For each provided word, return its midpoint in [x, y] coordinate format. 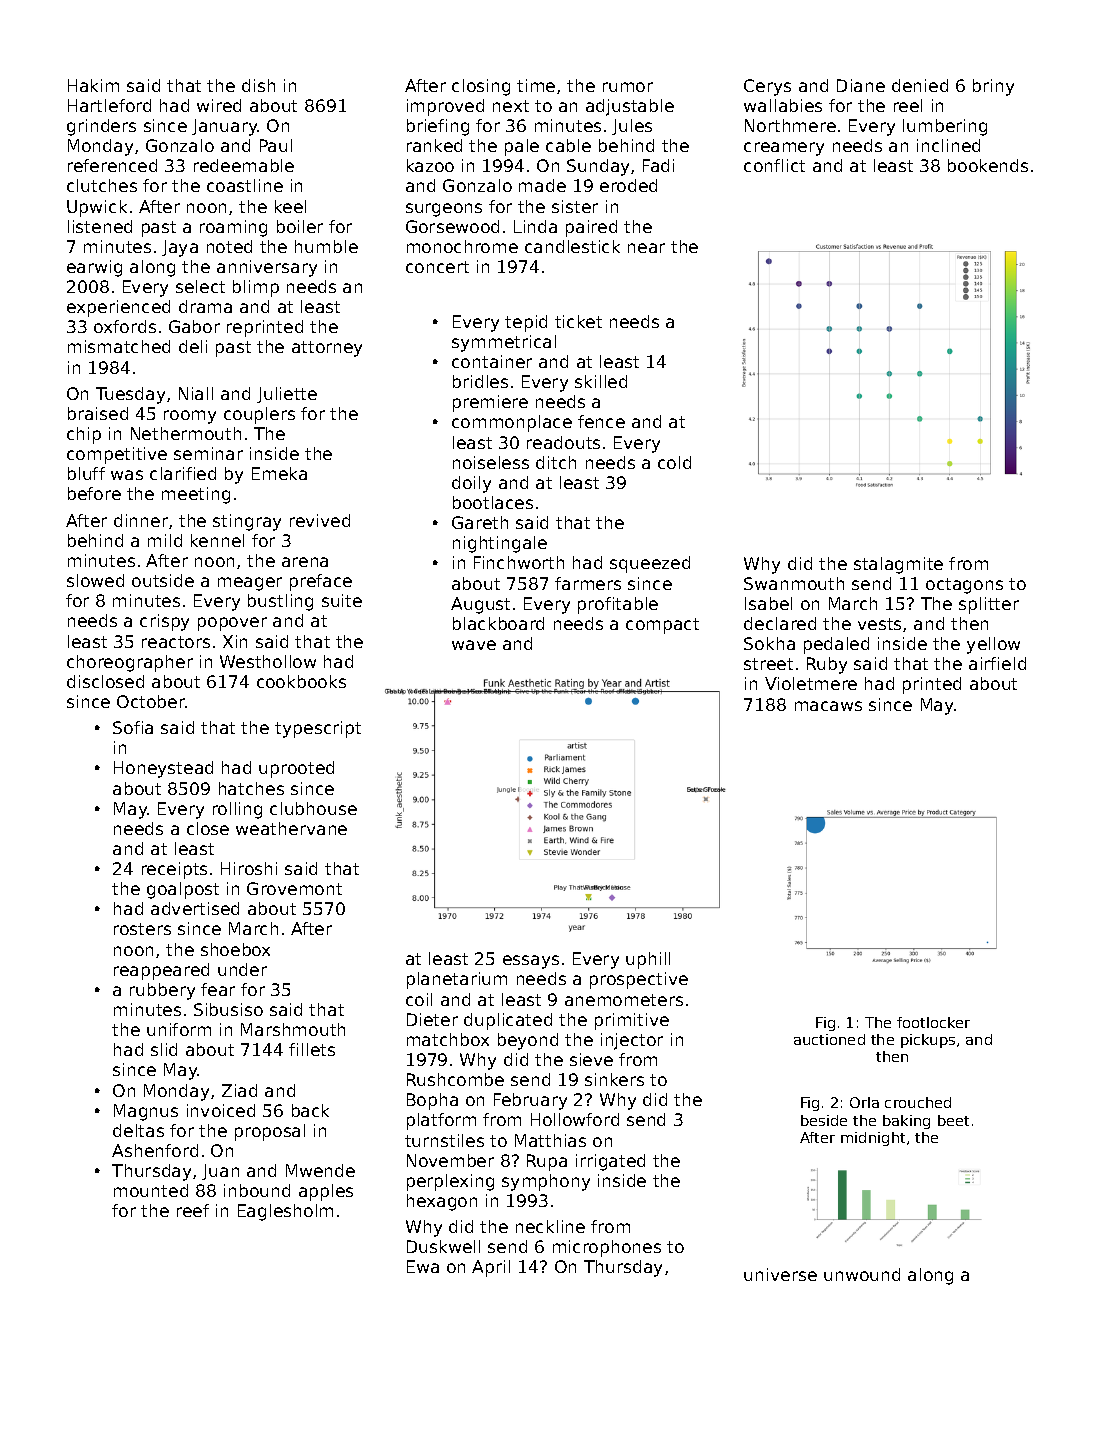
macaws [828, 706]
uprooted [296, 769]
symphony [546, 1182]
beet [953, 1120]
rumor [628, 87]
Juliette [287, 395]
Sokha [769, 643]
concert [437, 267]
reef [193, 1210]
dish [258, 85]
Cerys [767, 87]
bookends [988, 165]
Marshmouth [293, 1029]
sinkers [614, 1079]
